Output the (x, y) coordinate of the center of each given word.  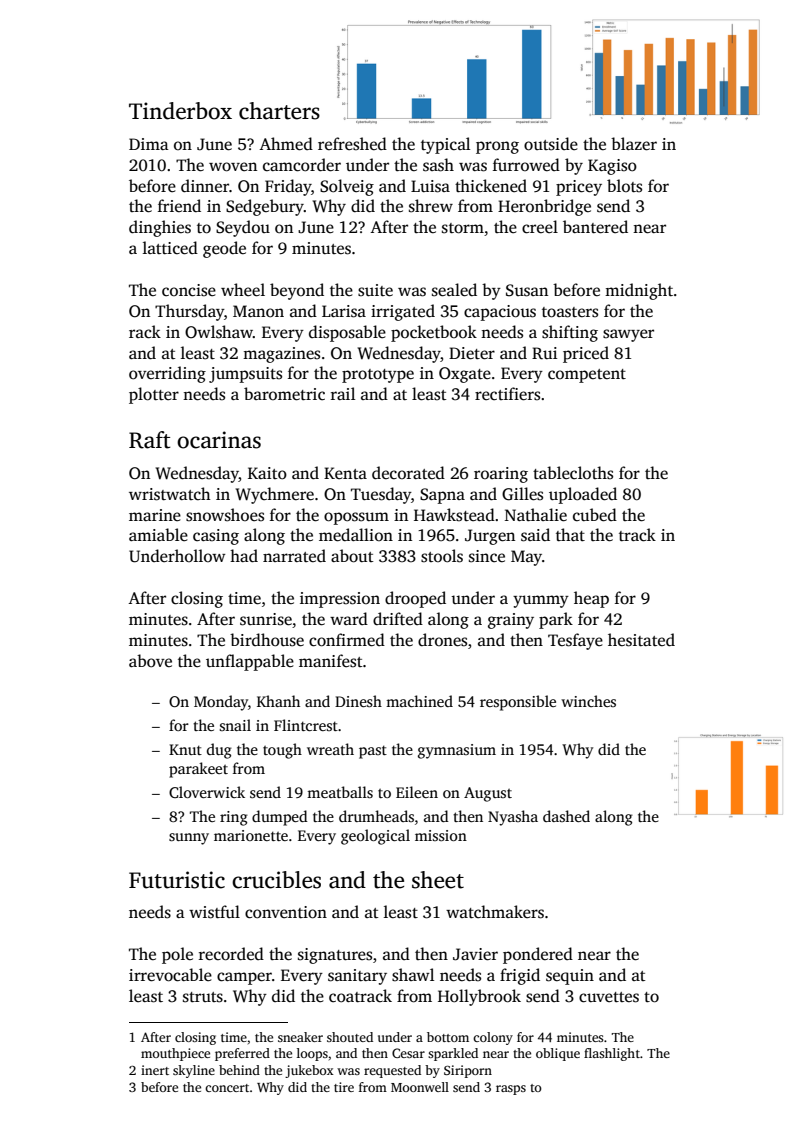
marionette (251, 835)
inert (155, 1070)
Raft (149, 440)
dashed (566, 816)
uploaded (583, 495)
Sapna (442, 496)
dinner (205, 186)
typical (445, 145)
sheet (438, 880)
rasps (511, 1090)
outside (551, 144)
